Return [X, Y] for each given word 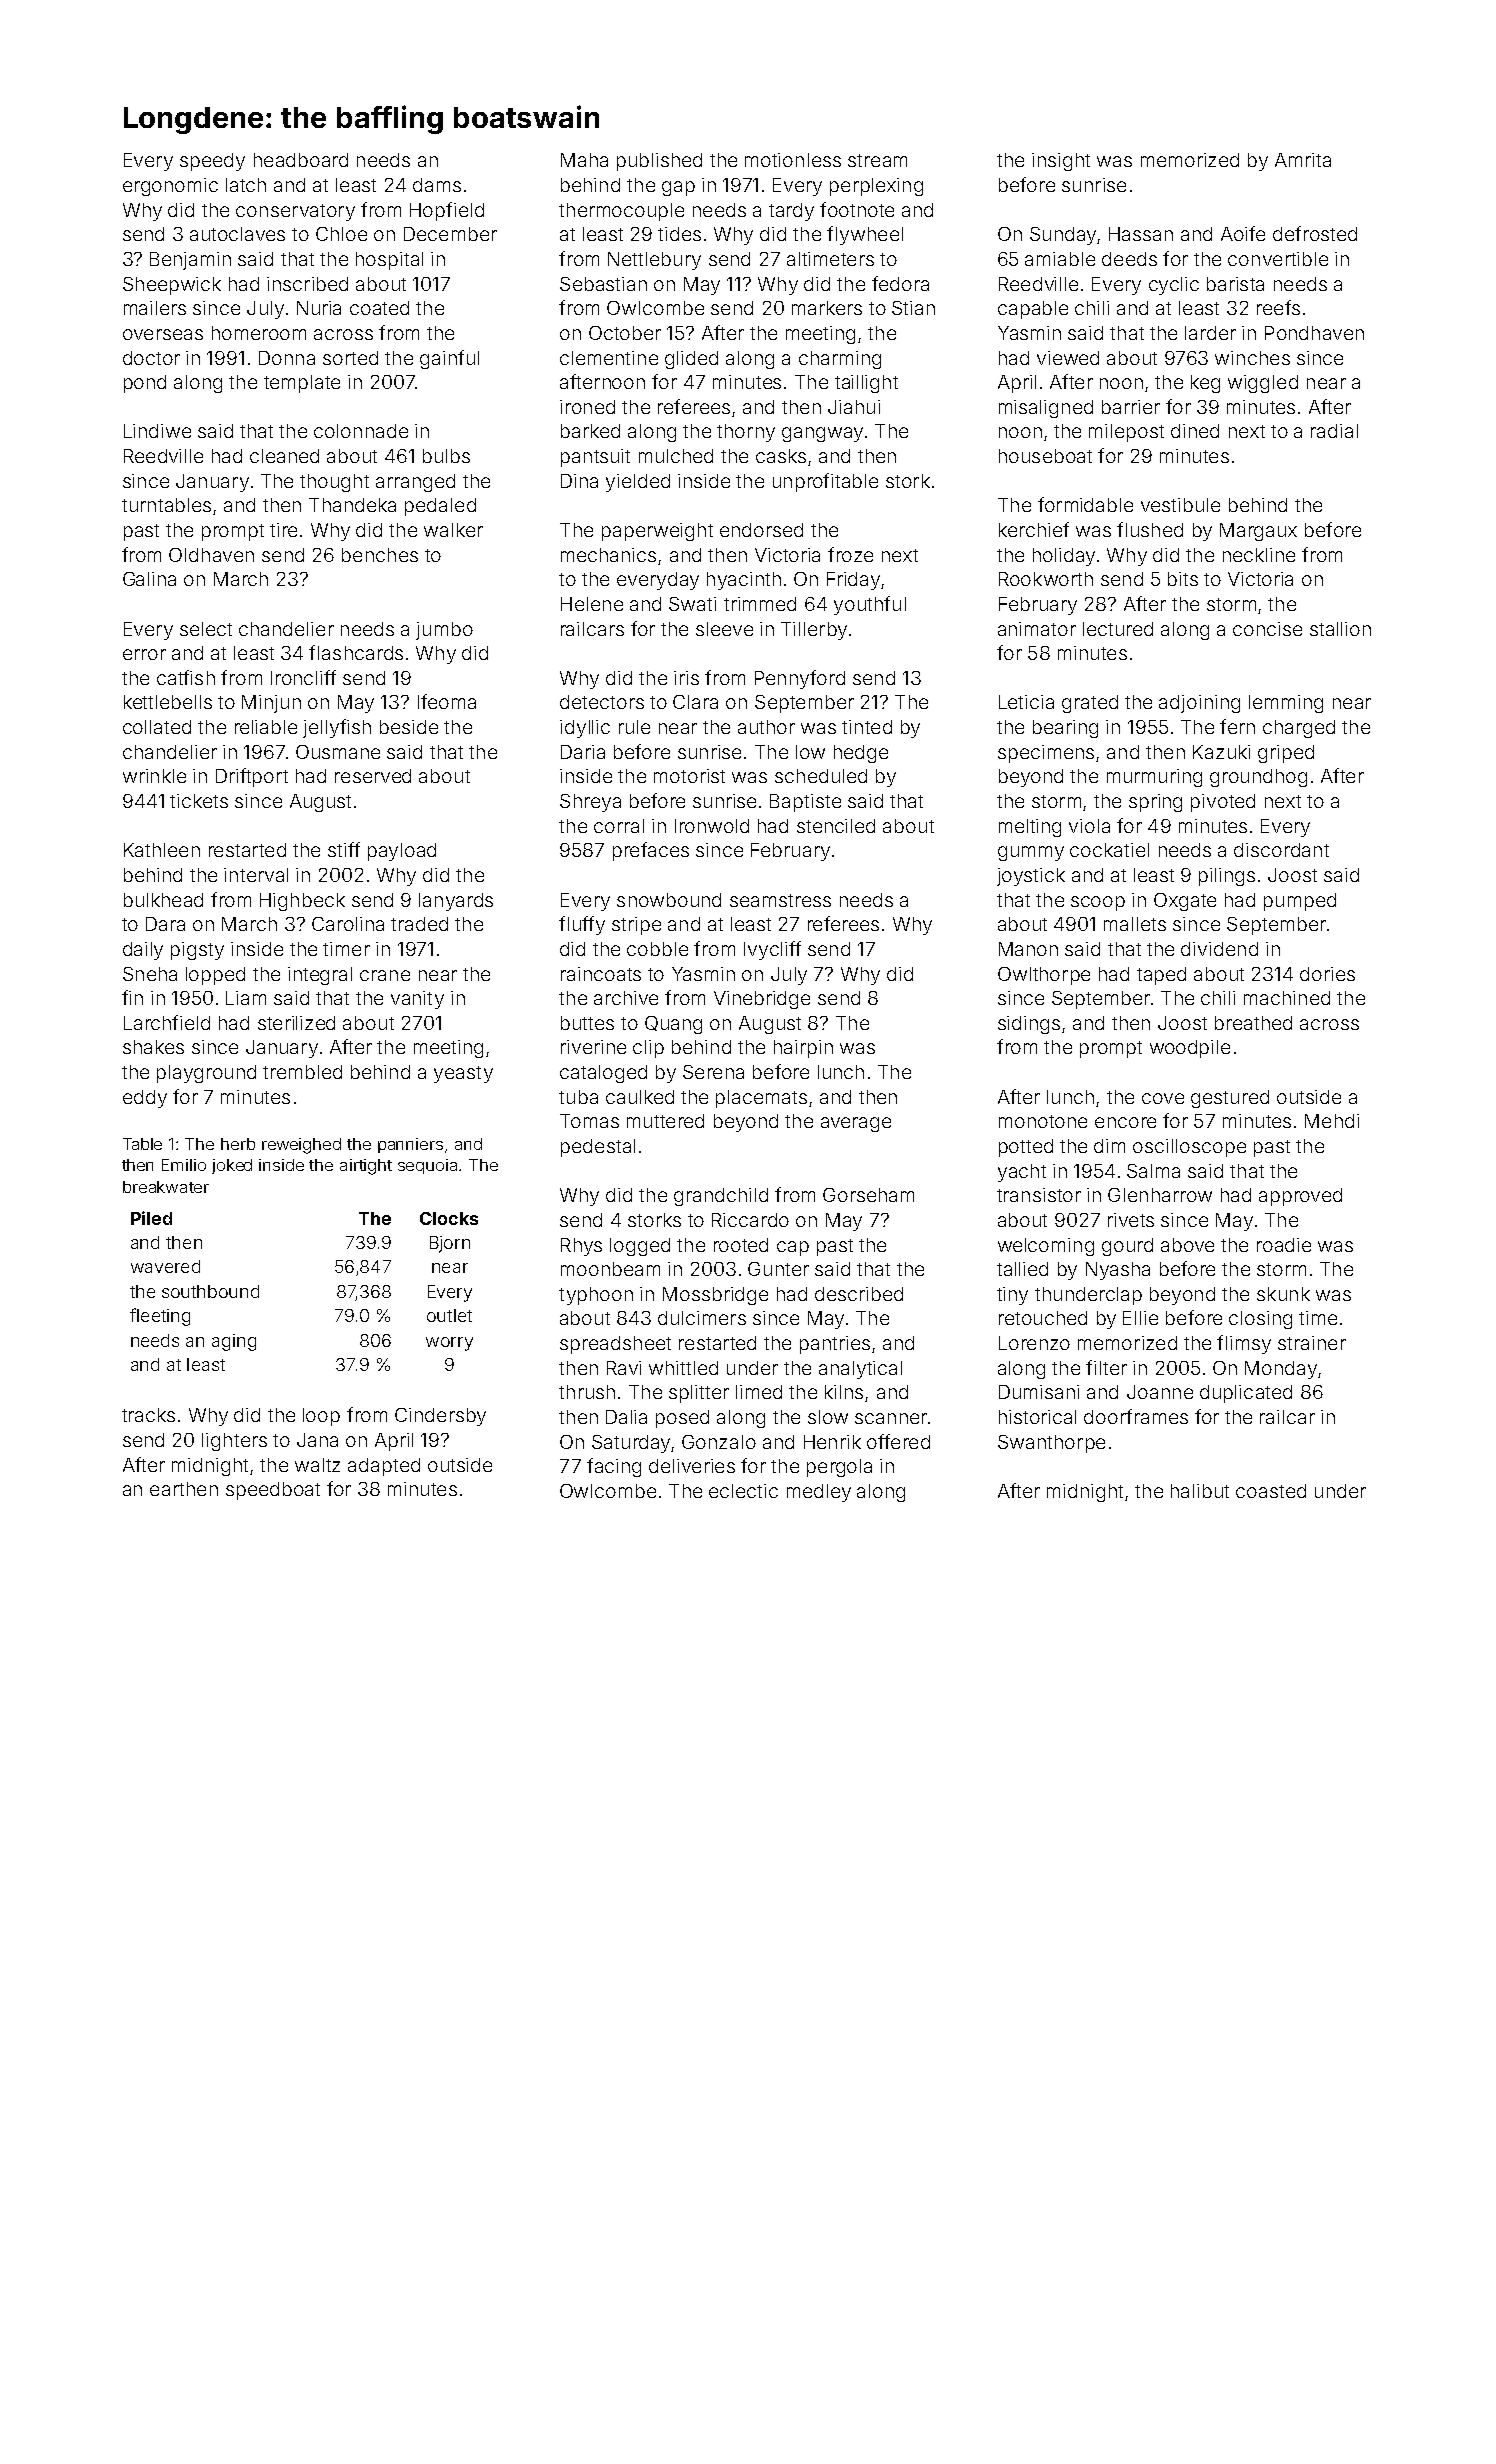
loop [321, 1417]
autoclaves [237, 234]
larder [1210, 333]
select [206, 629]
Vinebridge [762, 1000]
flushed [1150, 529]
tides [679, 234]
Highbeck [302, 902]
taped [1161, 976]
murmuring [1154, 778]
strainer [1312, 1343]
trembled [302, 1072]
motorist [689, 776]
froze [850, 554]
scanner [891, 1418]
